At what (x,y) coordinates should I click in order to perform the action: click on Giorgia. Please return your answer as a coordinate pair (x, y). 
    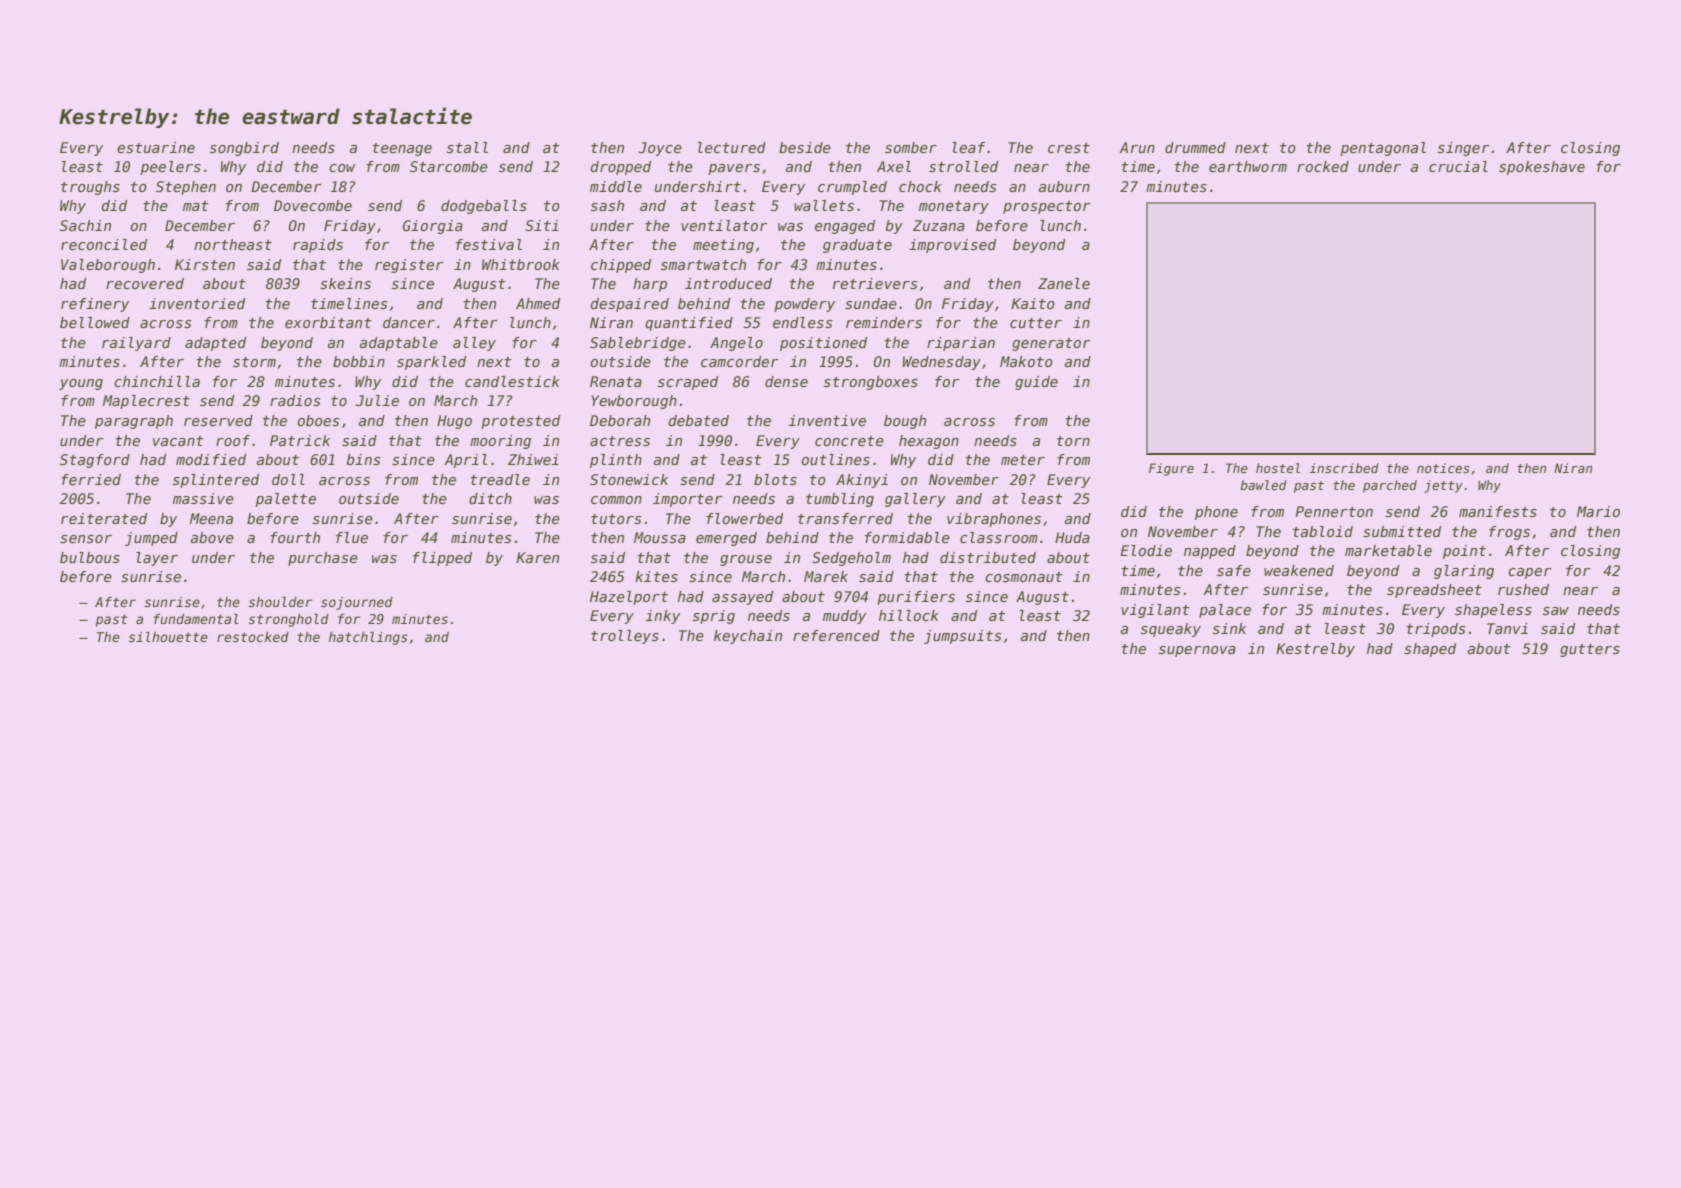
    Looking at the image, I should click on (433, 227).
